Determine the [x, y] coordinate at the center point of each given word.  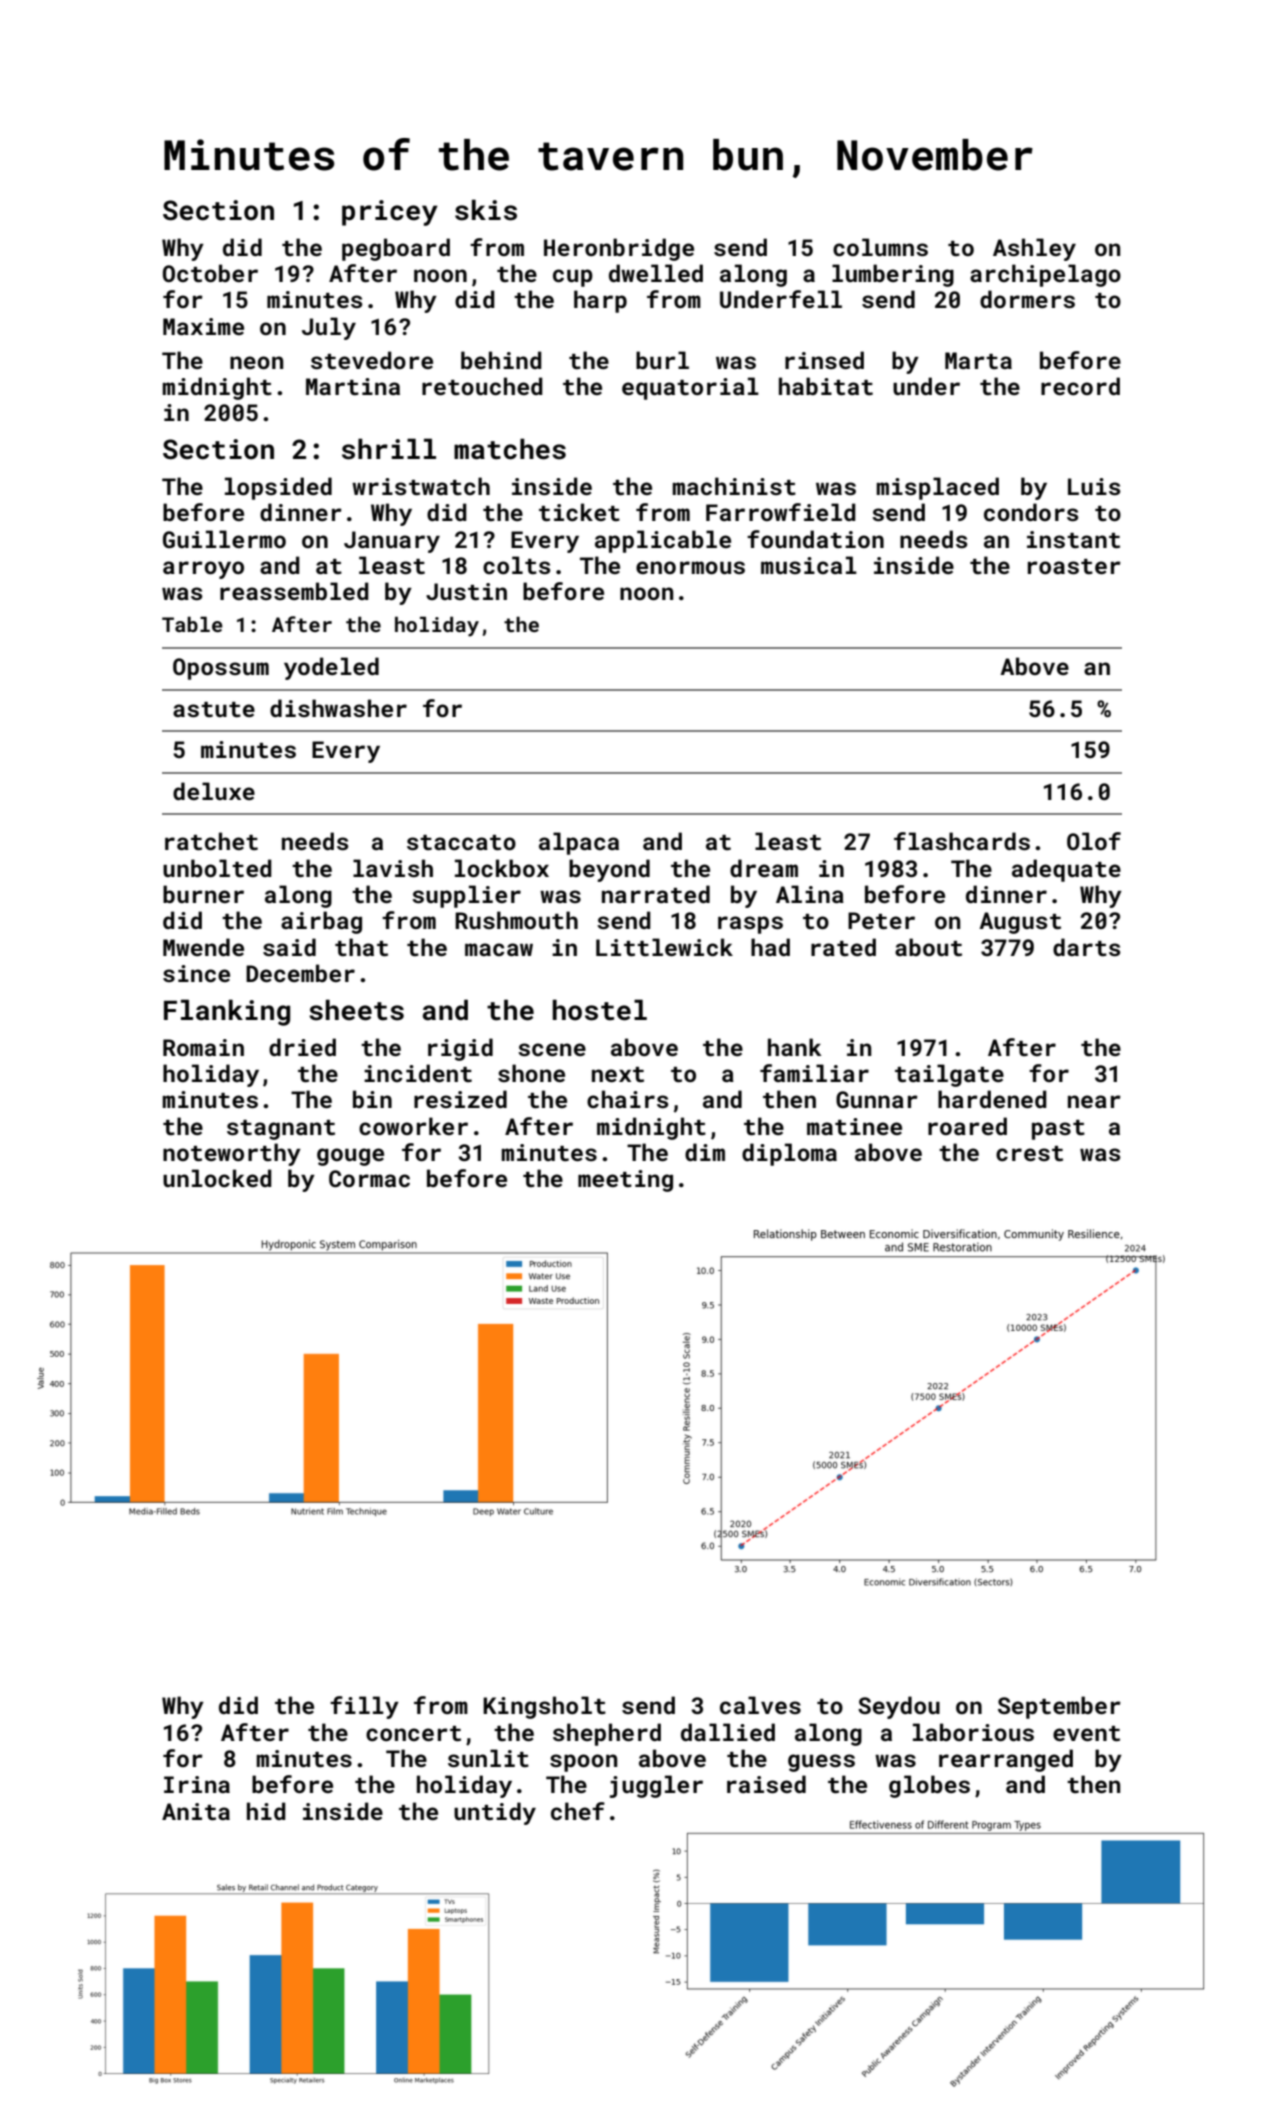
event [1086, 1733]
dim [705, 1152]
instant [1073, 539]
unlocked [217, 1178]
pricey [390, 213]
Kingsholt [544, 1707]
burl [662, 360]
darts [1087, 947]
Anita [196, 1811]
